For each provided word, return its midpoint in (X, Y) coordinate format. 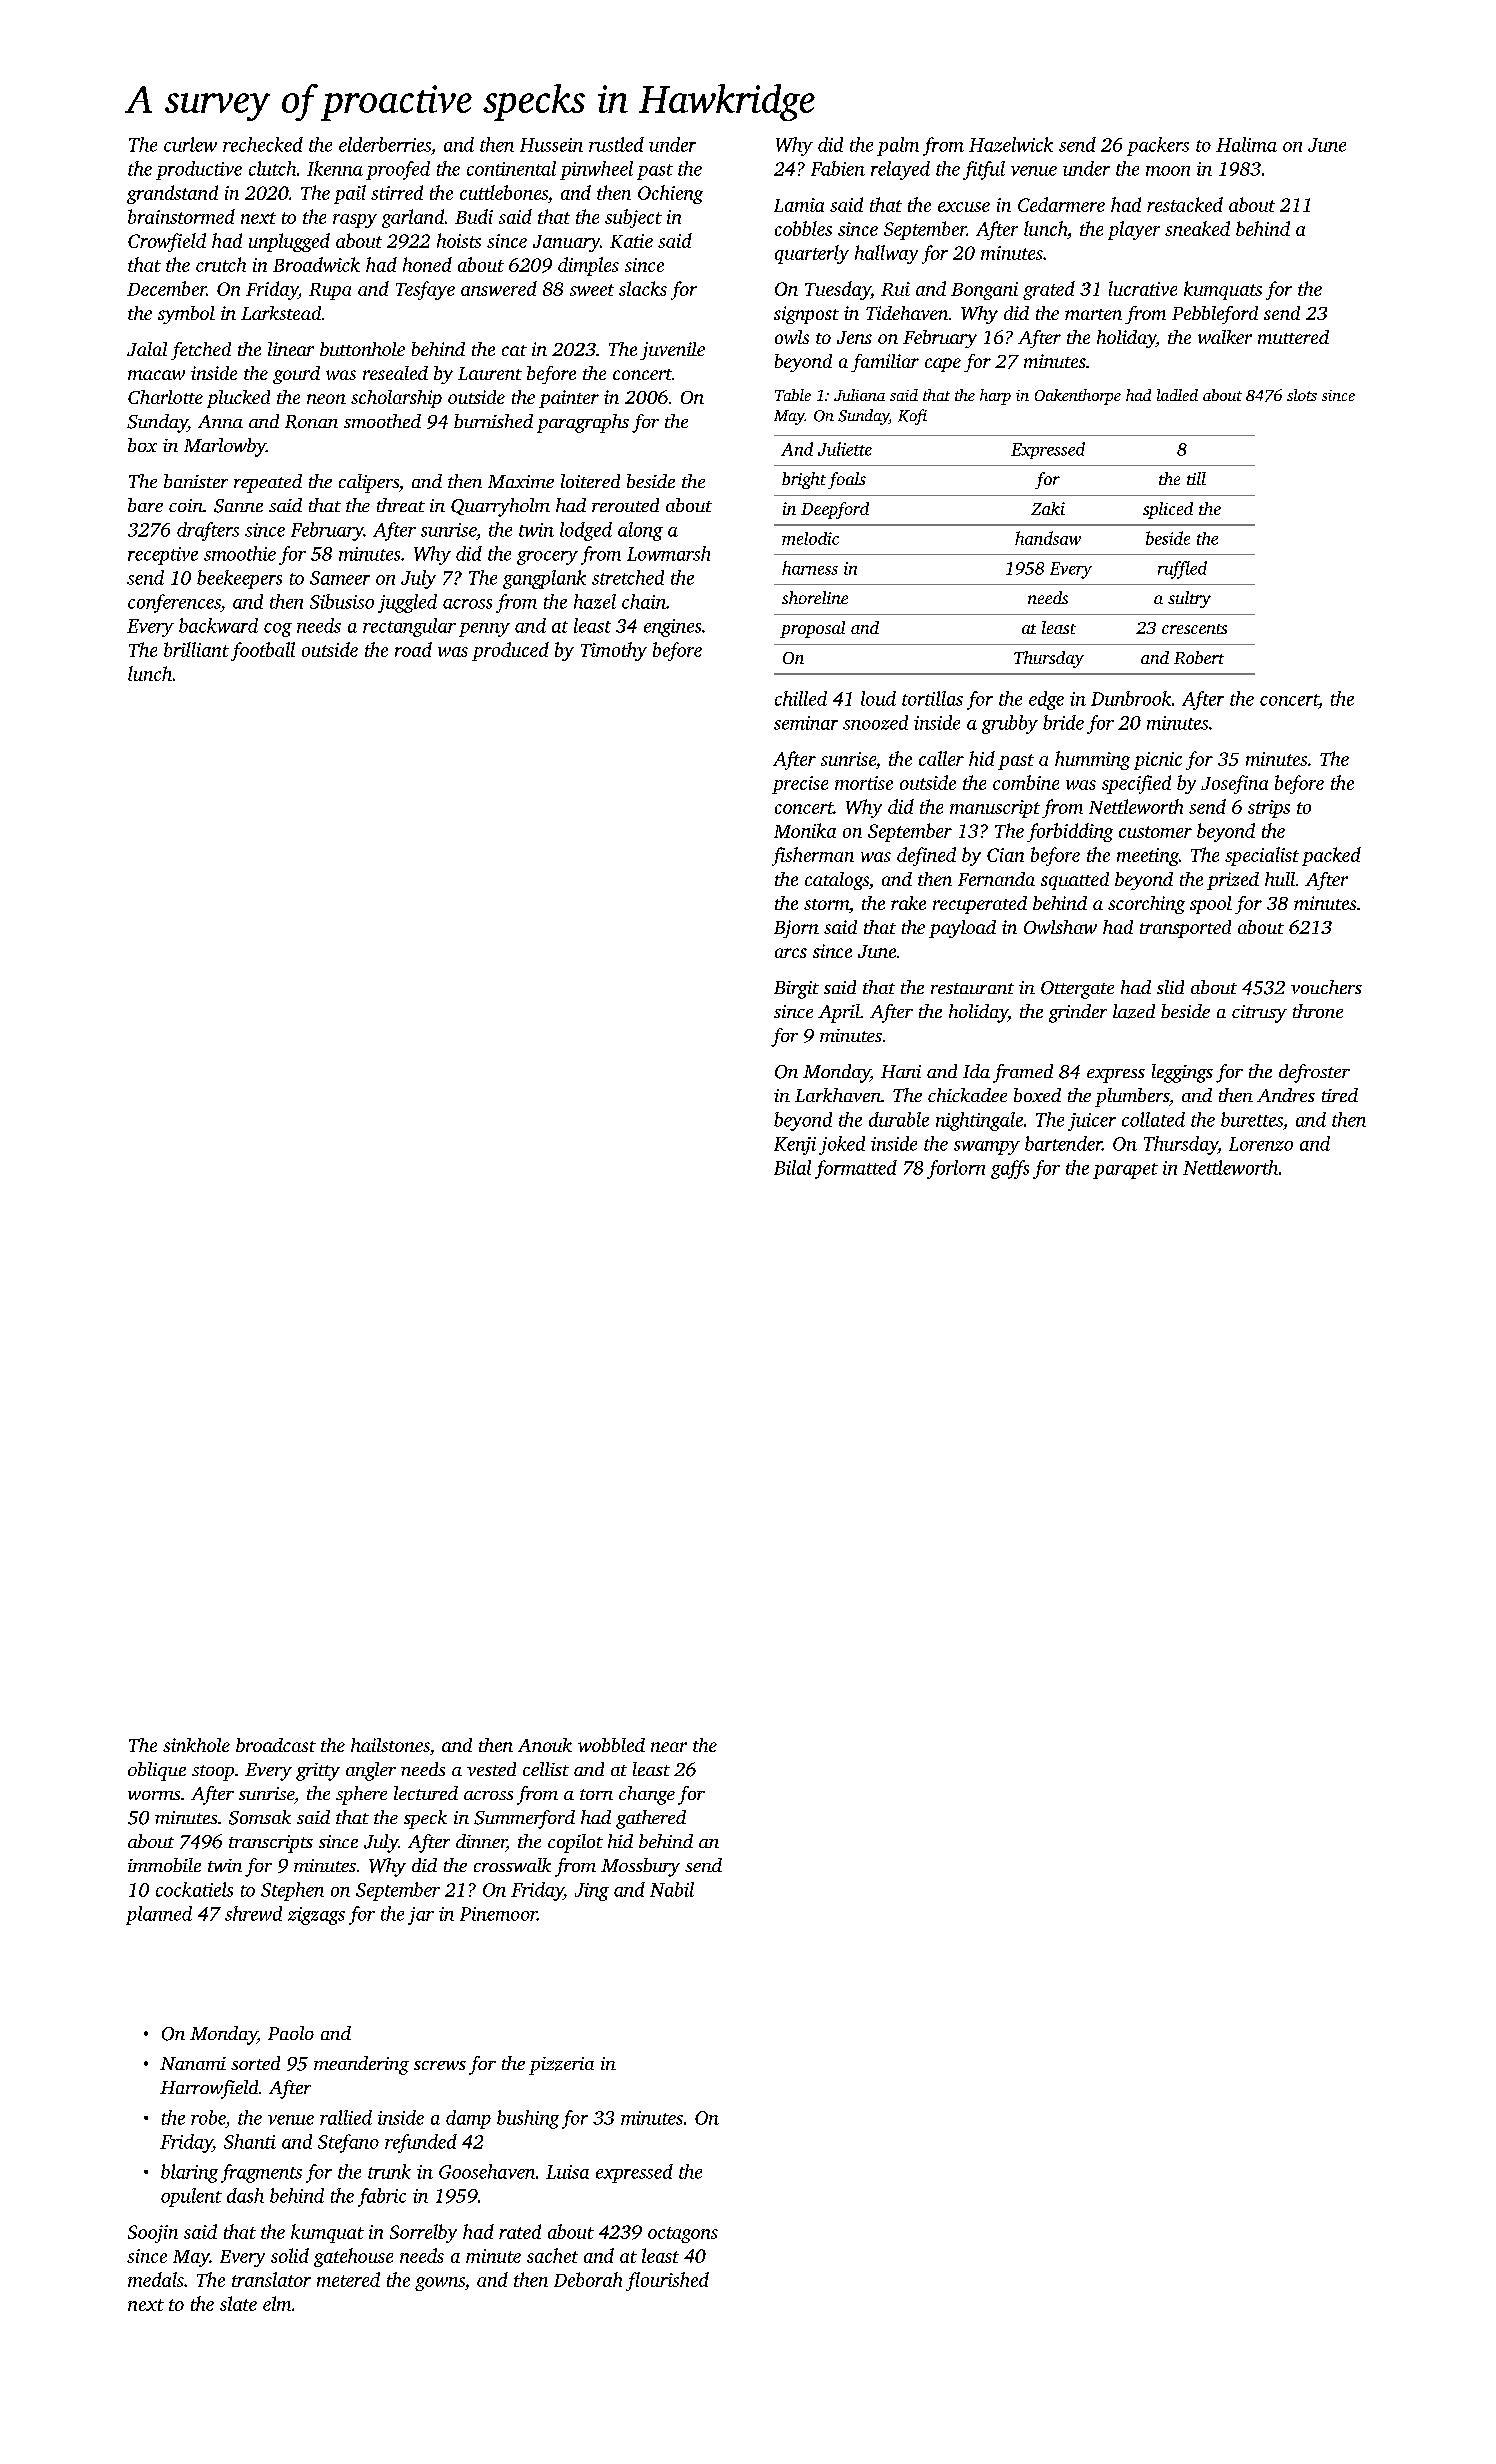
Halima (1246, 144)
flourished (667, 2281)
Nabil (672, 1889)
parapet (1125, 1171)
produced (510, 651)
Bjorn (796, 929)
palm (898, 146)
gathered (651, 1819)
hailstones (390, 1745)
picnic (1158, 761)
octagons (683, 2235)
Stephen (292, 1891)
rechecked (263, 144)
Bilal (792, 1167)
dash (245, 2195)
